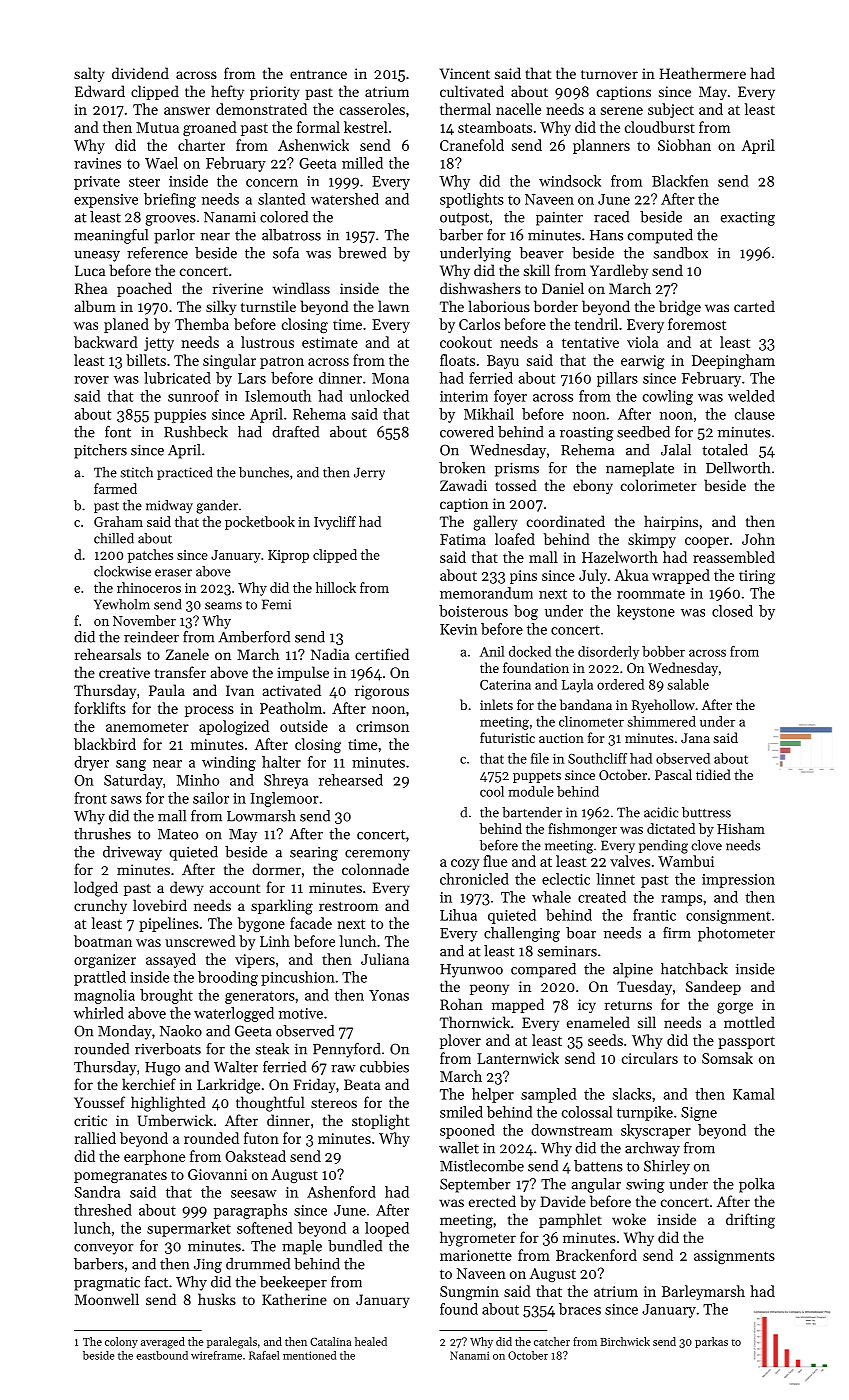 Image resolution: width=849 pixels, height=1400 pixels. Describe the element at coordinates (91, 380) in the screenshot. I see `rover` at that location.
